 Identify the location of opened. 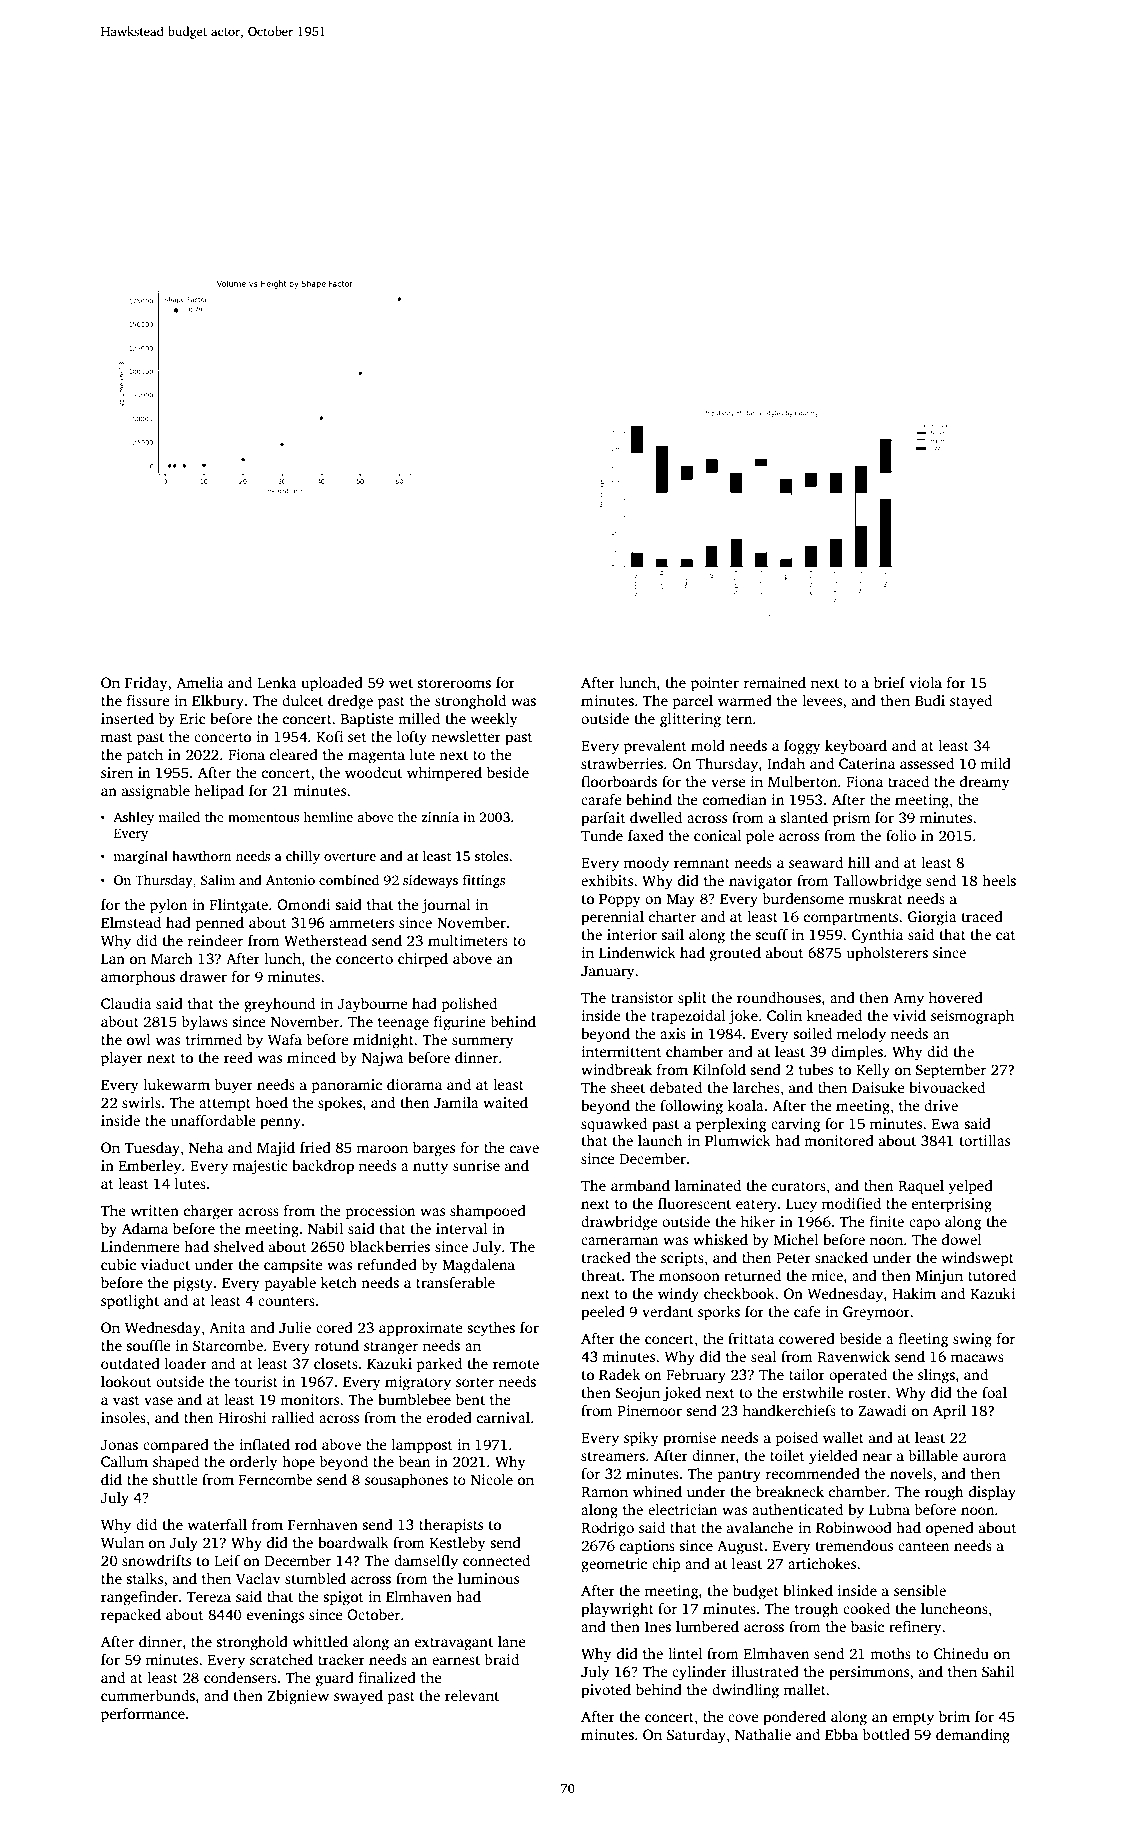
(950, 1529).
